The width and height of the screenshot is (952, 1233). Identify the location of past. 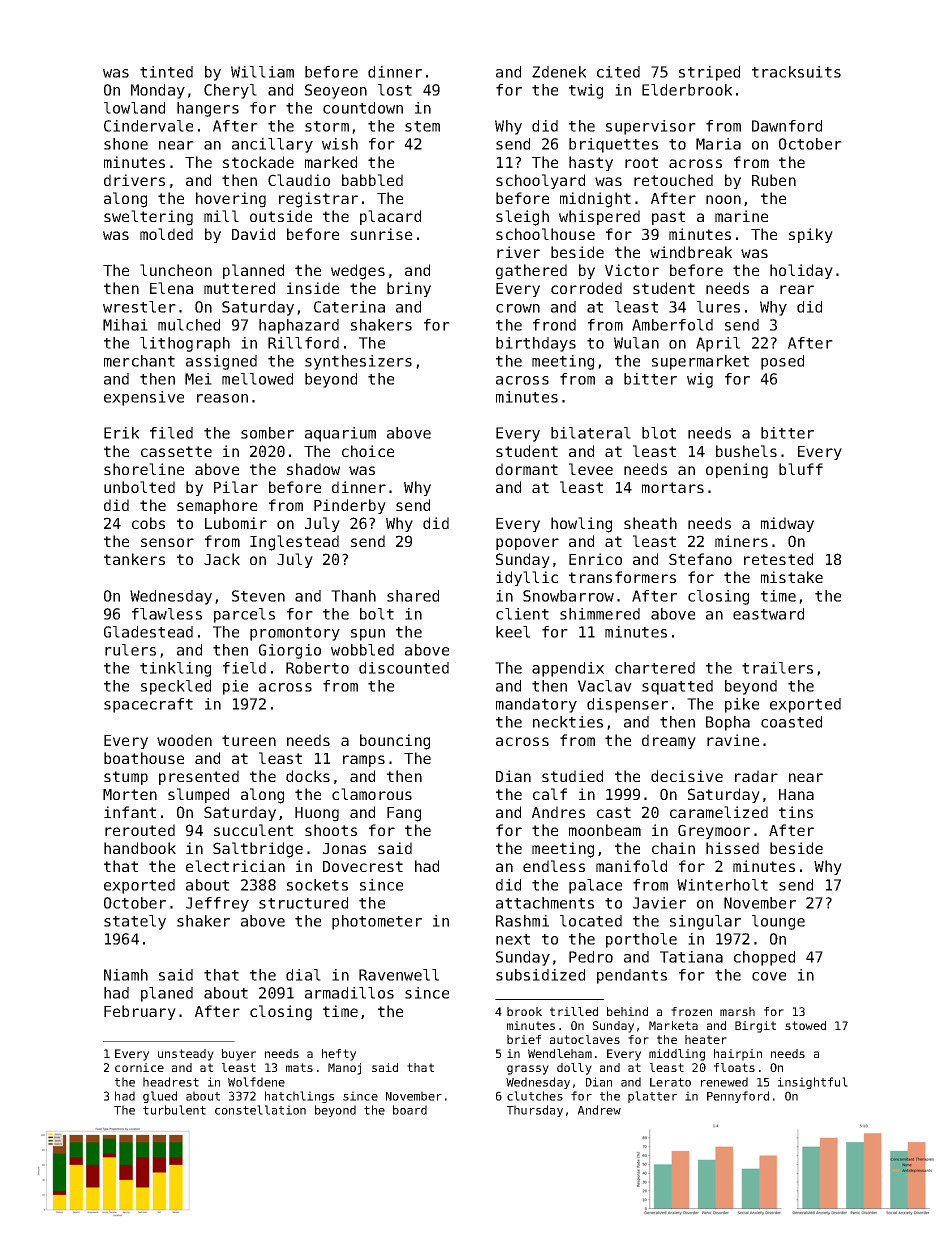
(668, 218).
